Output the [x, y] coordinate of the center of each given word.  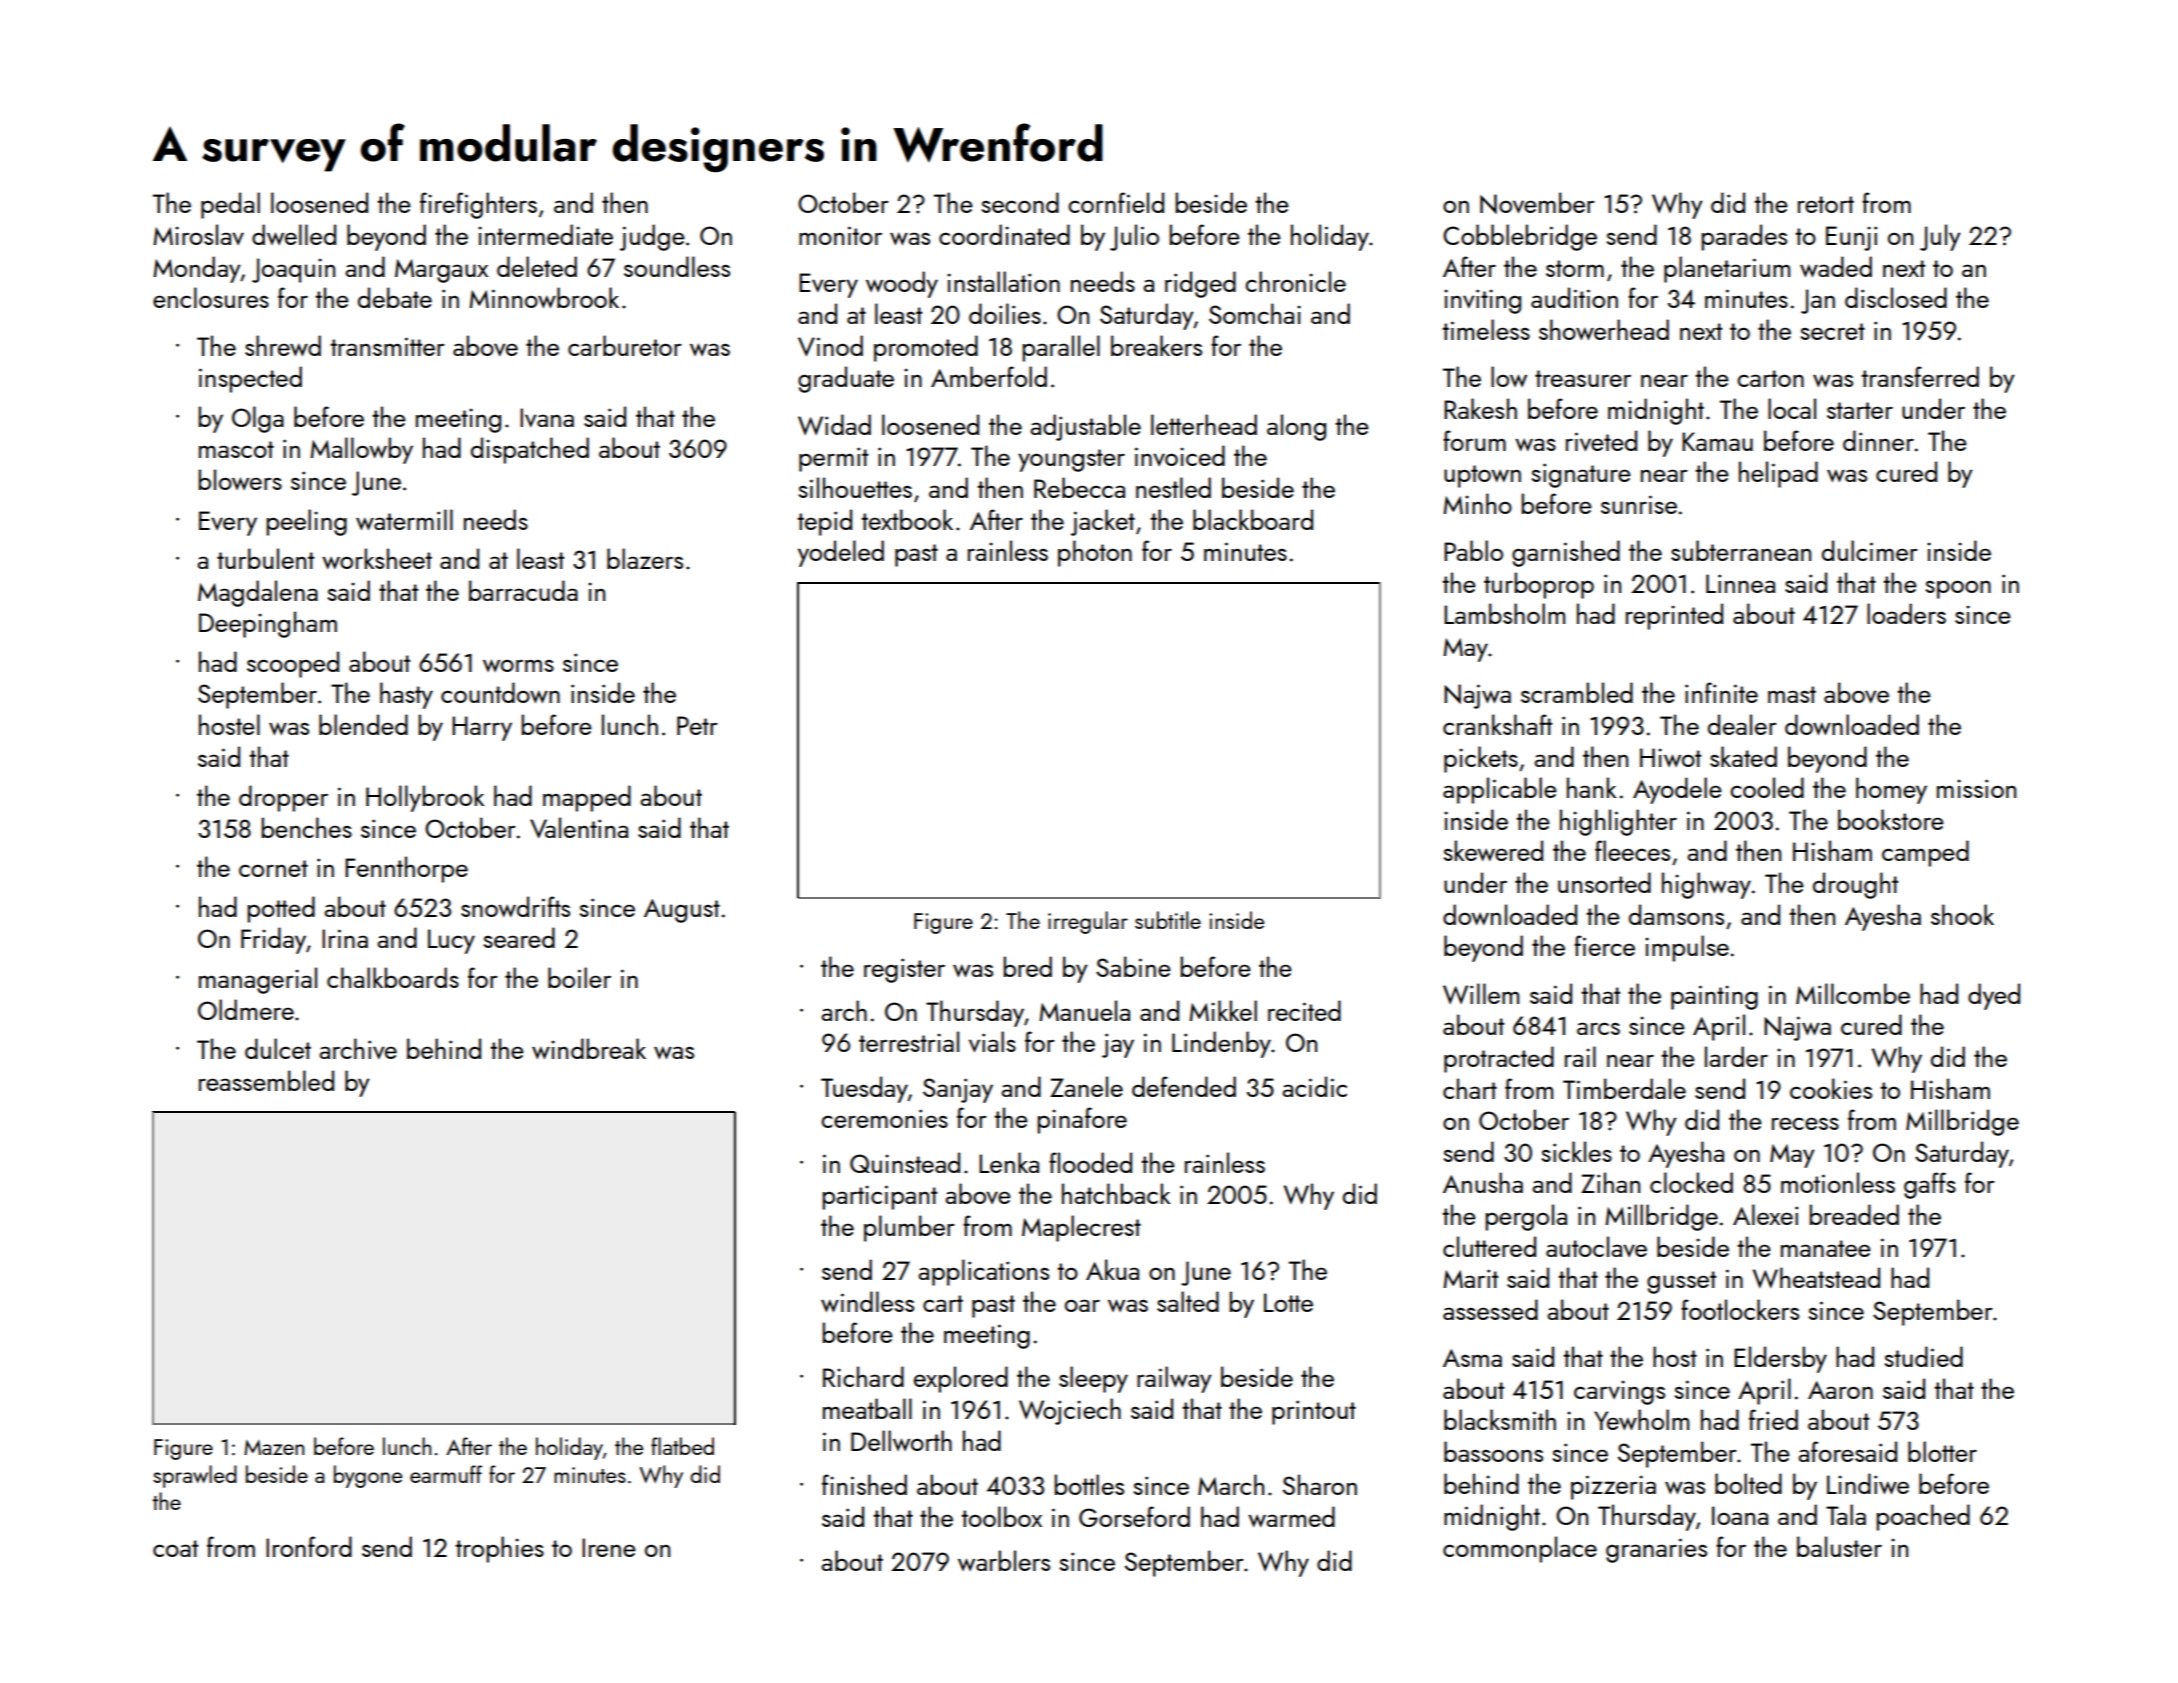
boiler [579, 977]
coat [175, 1548]
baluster [1839, 1546]
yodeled [841, 553]
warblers [1004, 1560]
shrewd [283, 345]
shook [1962, 914]
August [682, 911]
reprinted [1674, 616]
